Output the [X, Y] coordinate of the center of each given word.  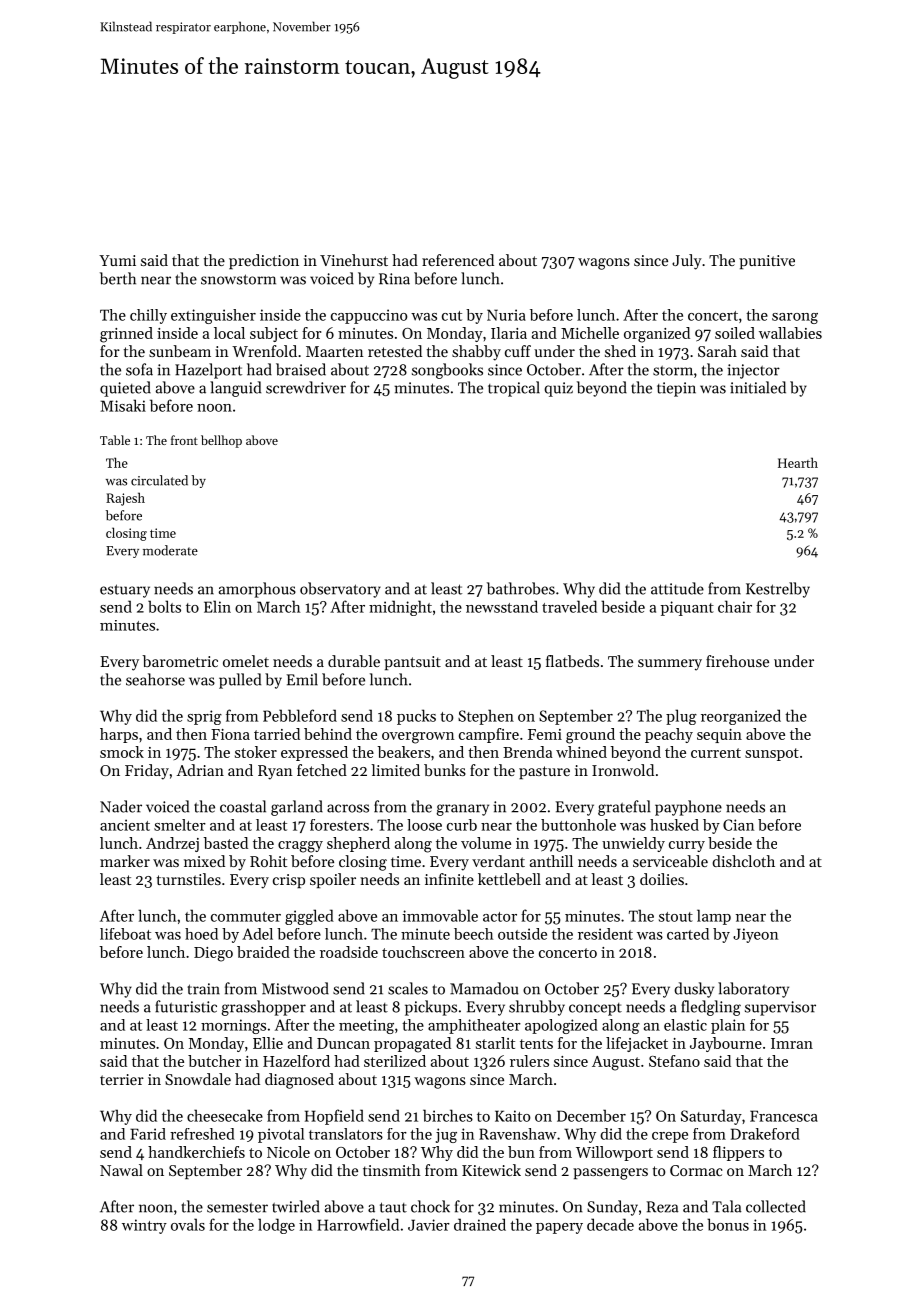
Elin [217, 606]
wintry [144, 1226]
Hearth [798, 462]
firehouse [737, 661]
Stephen [486, 717]
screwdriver [306, 387]
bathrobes [521, 588]
